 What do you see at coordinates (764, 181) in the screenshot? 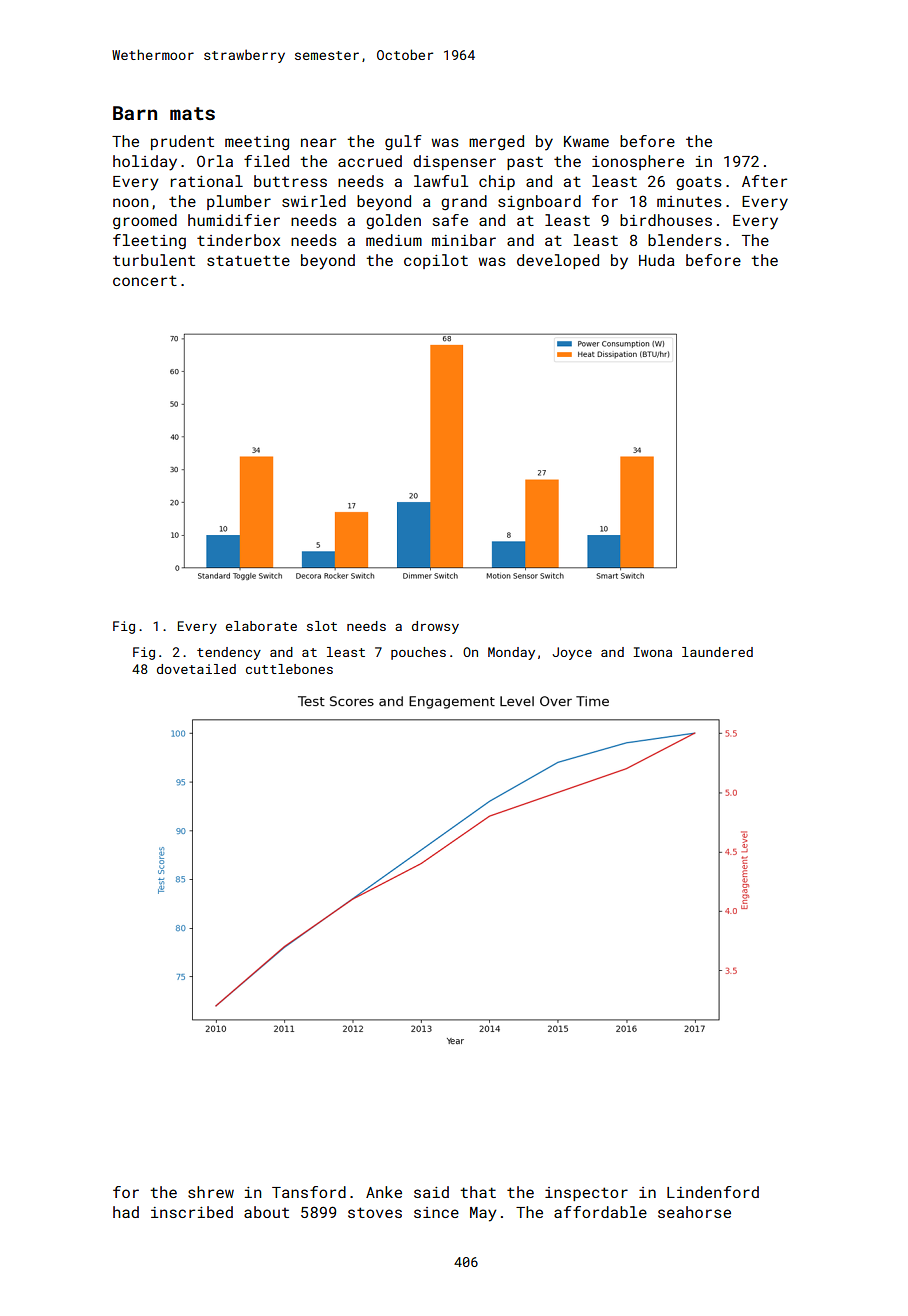
I see `After` at bounding box center [764, 181].
